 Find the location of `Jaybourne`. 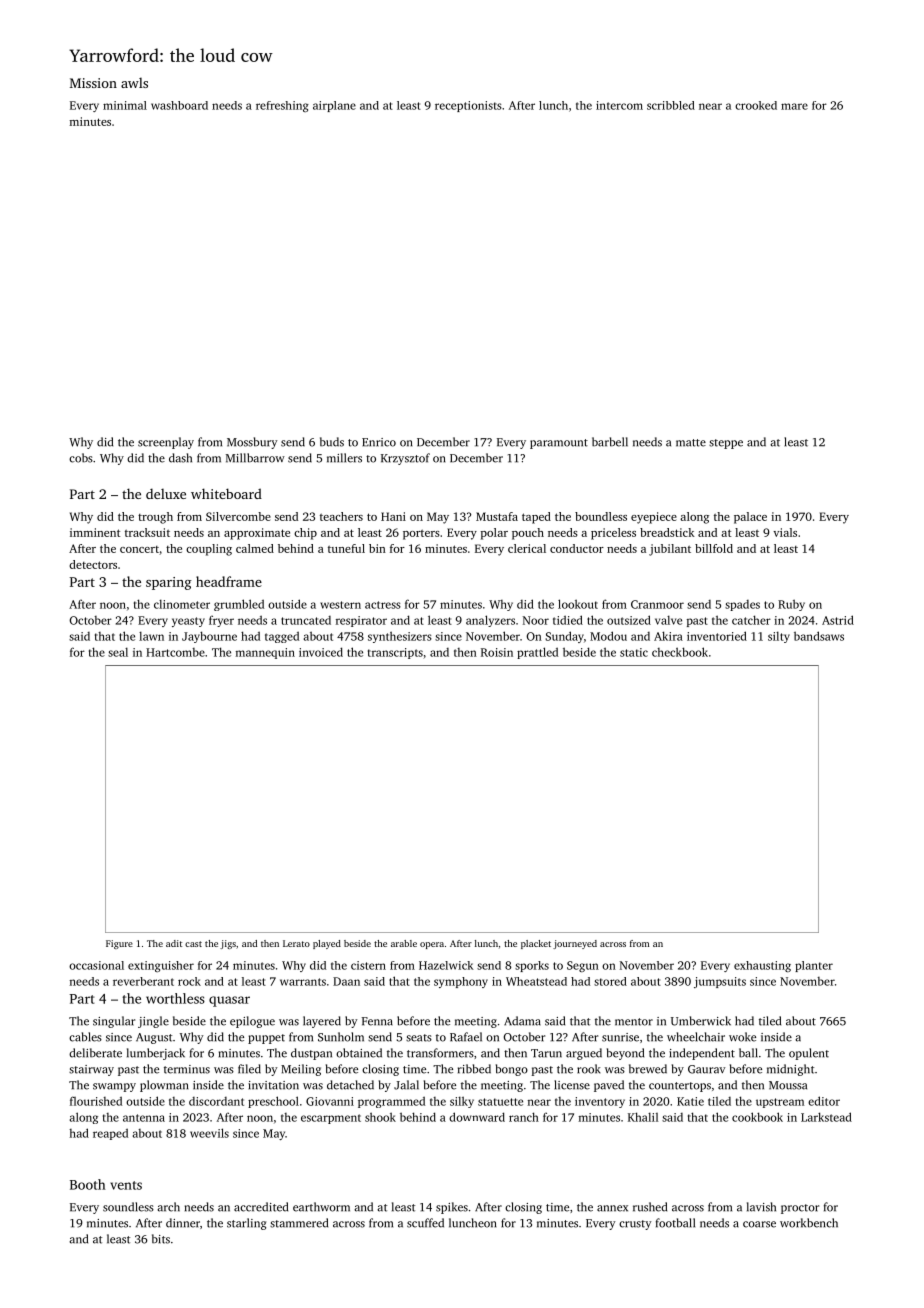

Jaybourne is located at coordinates (209, 637).
